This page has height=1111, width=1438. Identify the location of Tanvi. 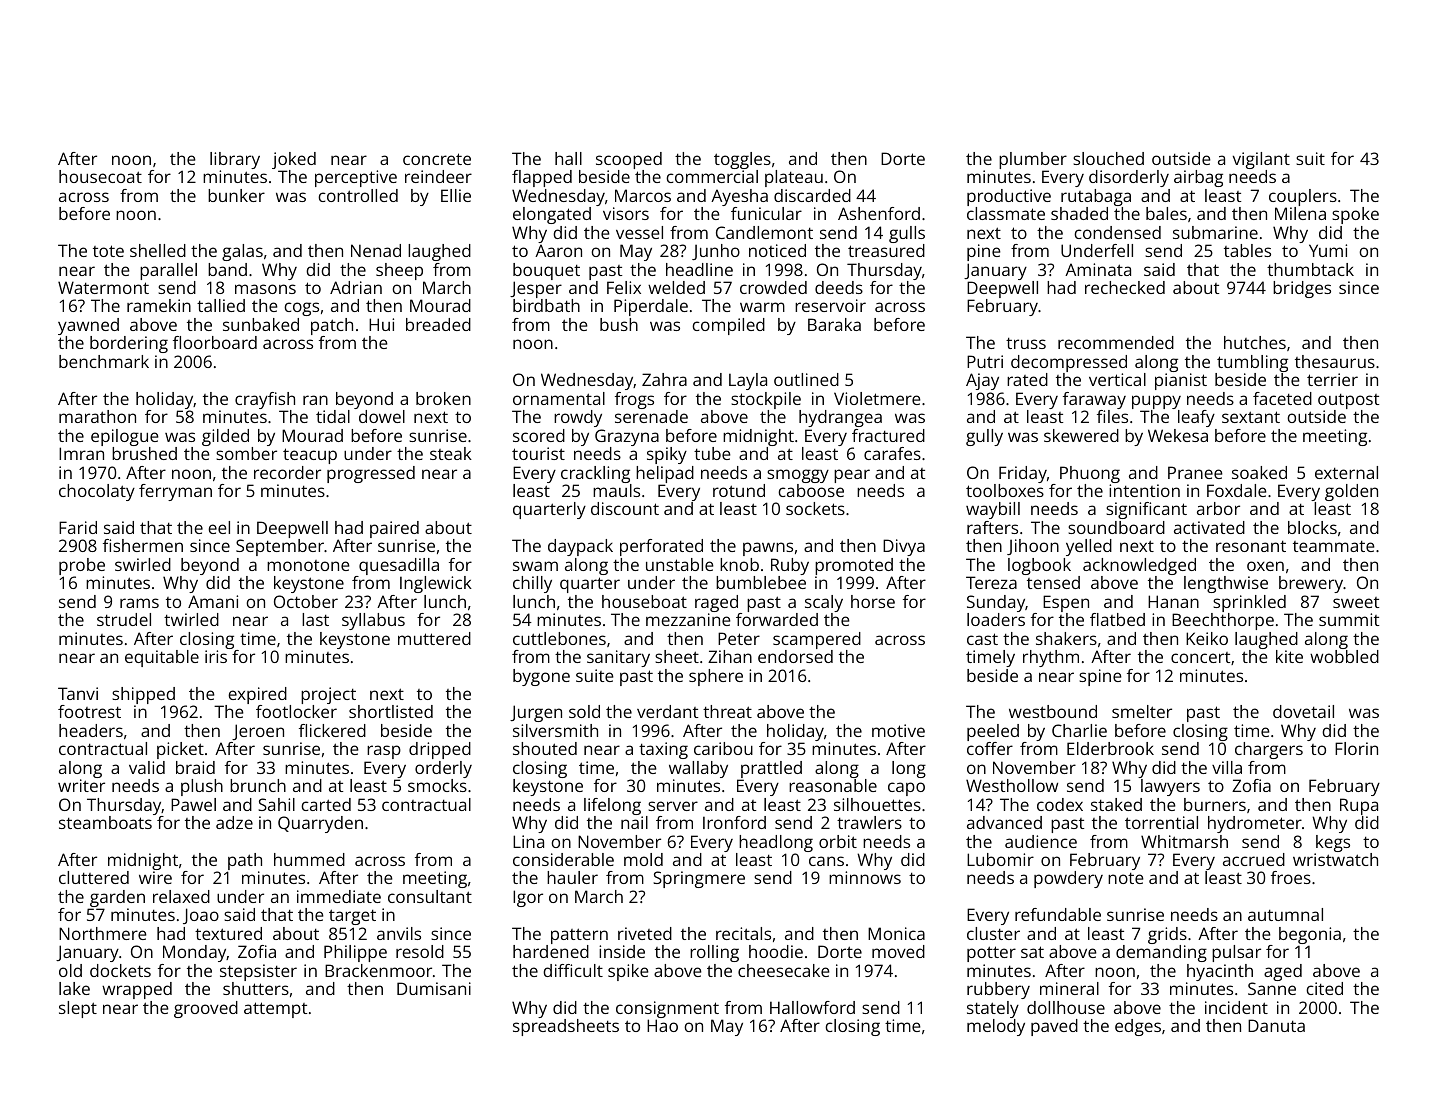
(78, 693).
